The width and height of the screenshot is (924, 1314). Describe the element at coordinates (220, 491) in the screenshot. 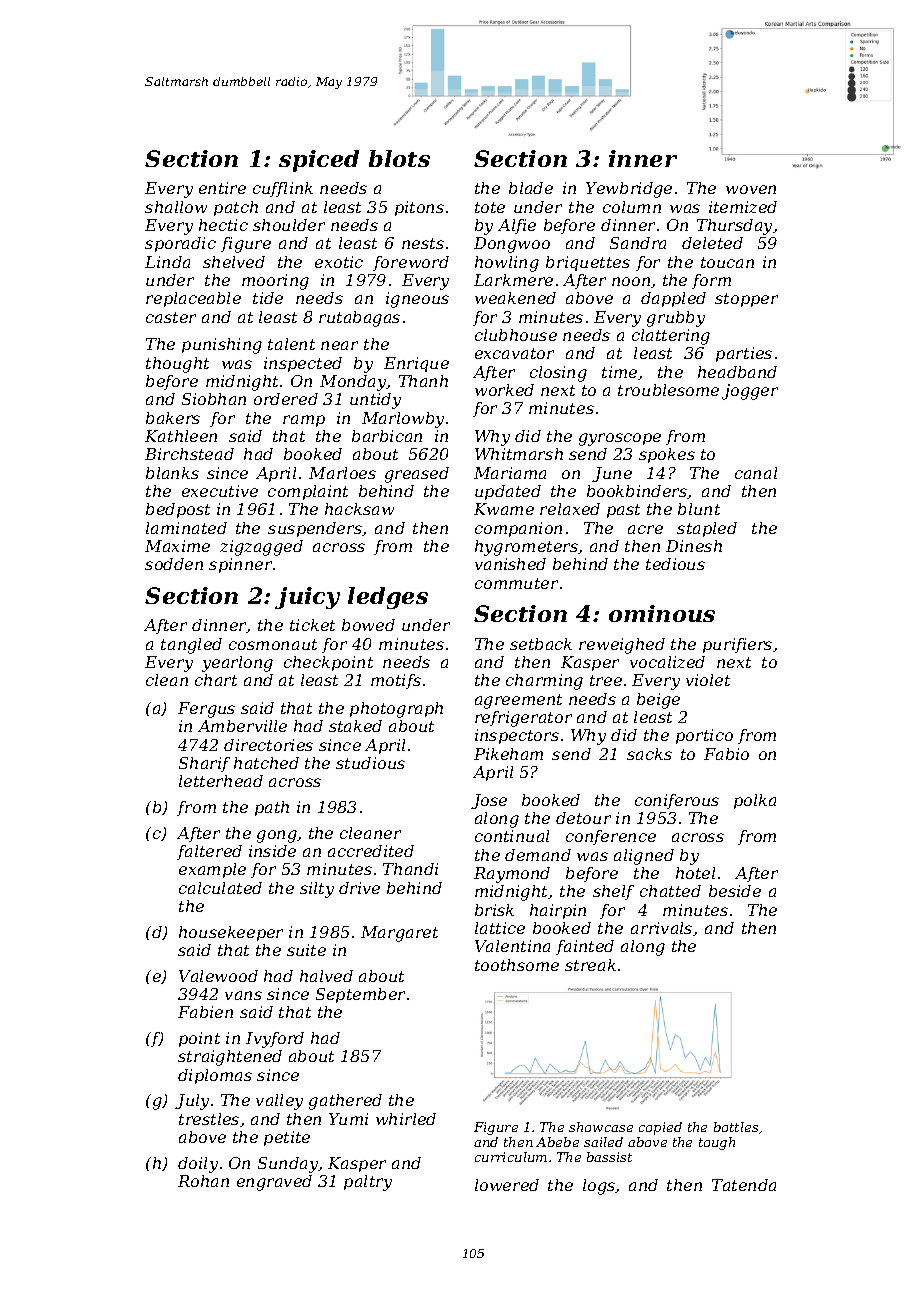

I see `executive` at that location.
